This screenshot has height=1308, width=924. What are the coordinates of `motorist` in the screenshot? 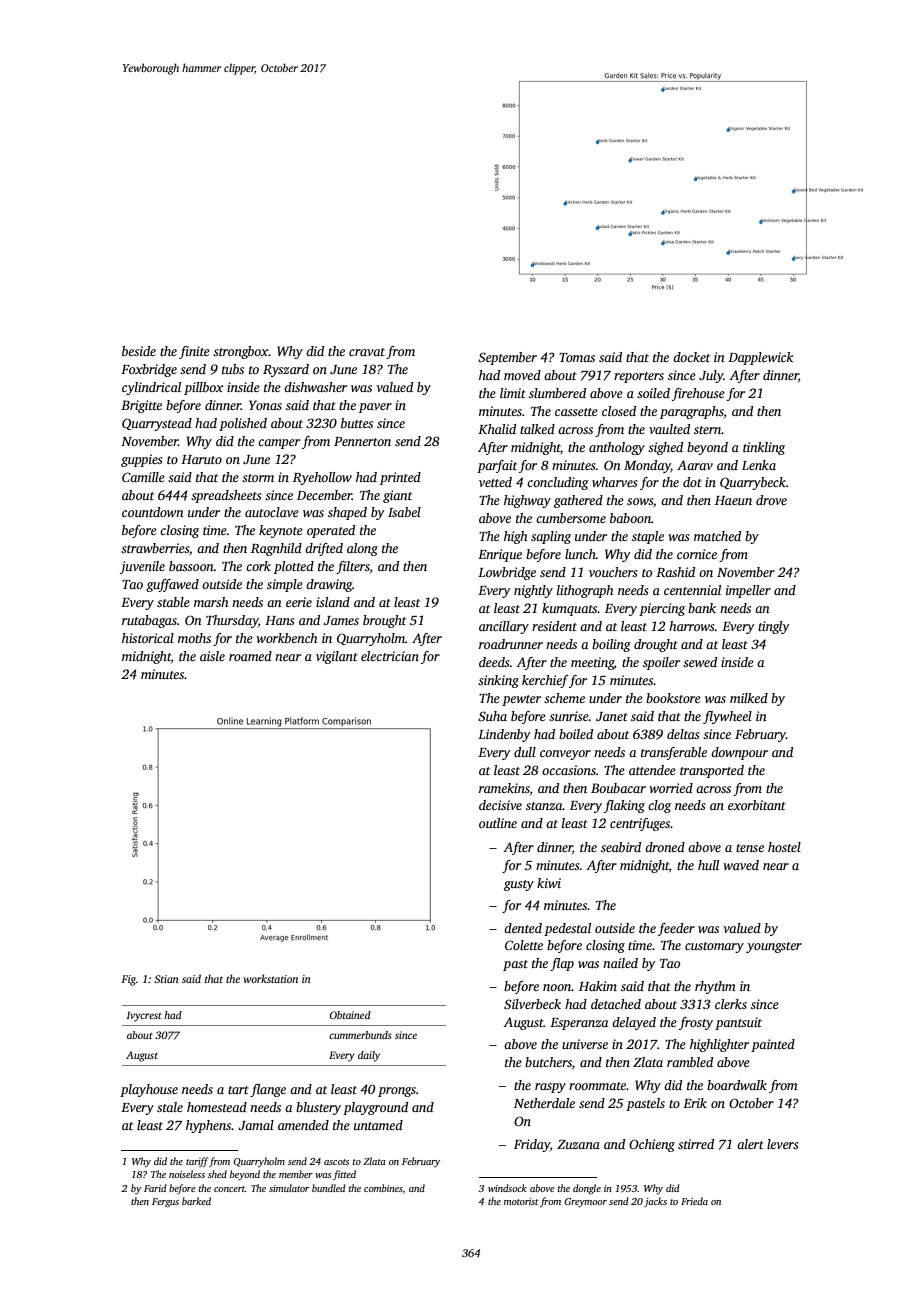 It's located at (521, 1201).
